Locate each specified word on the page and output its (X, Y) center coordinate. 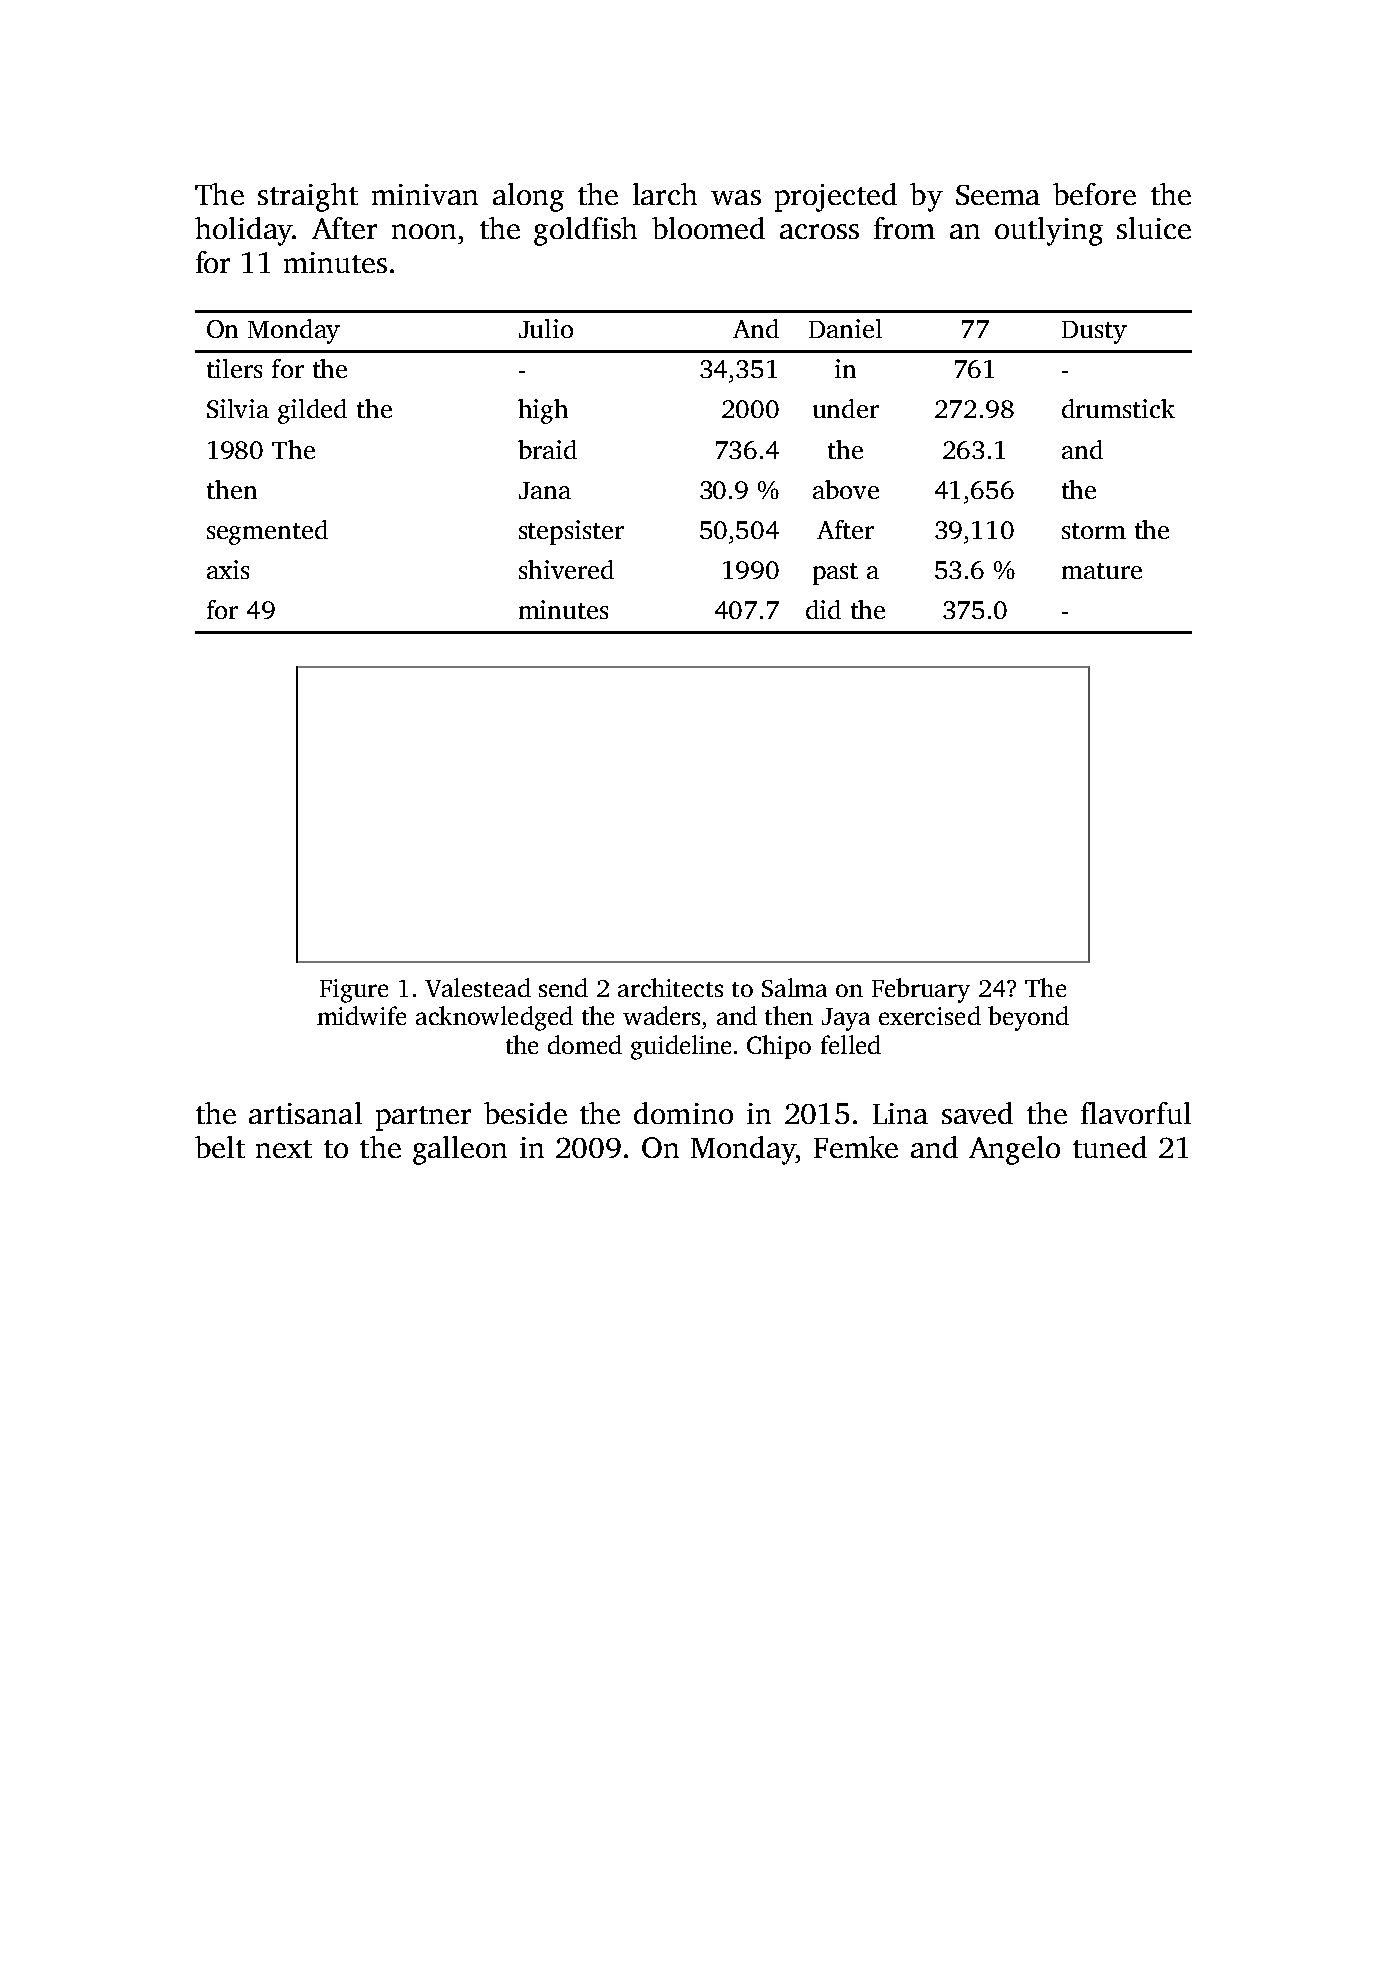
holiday (243, 231)
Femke (856, 1147)
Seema (998, 195)
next (284, 1149)
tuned (1110, 1147)
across (819, 231)
